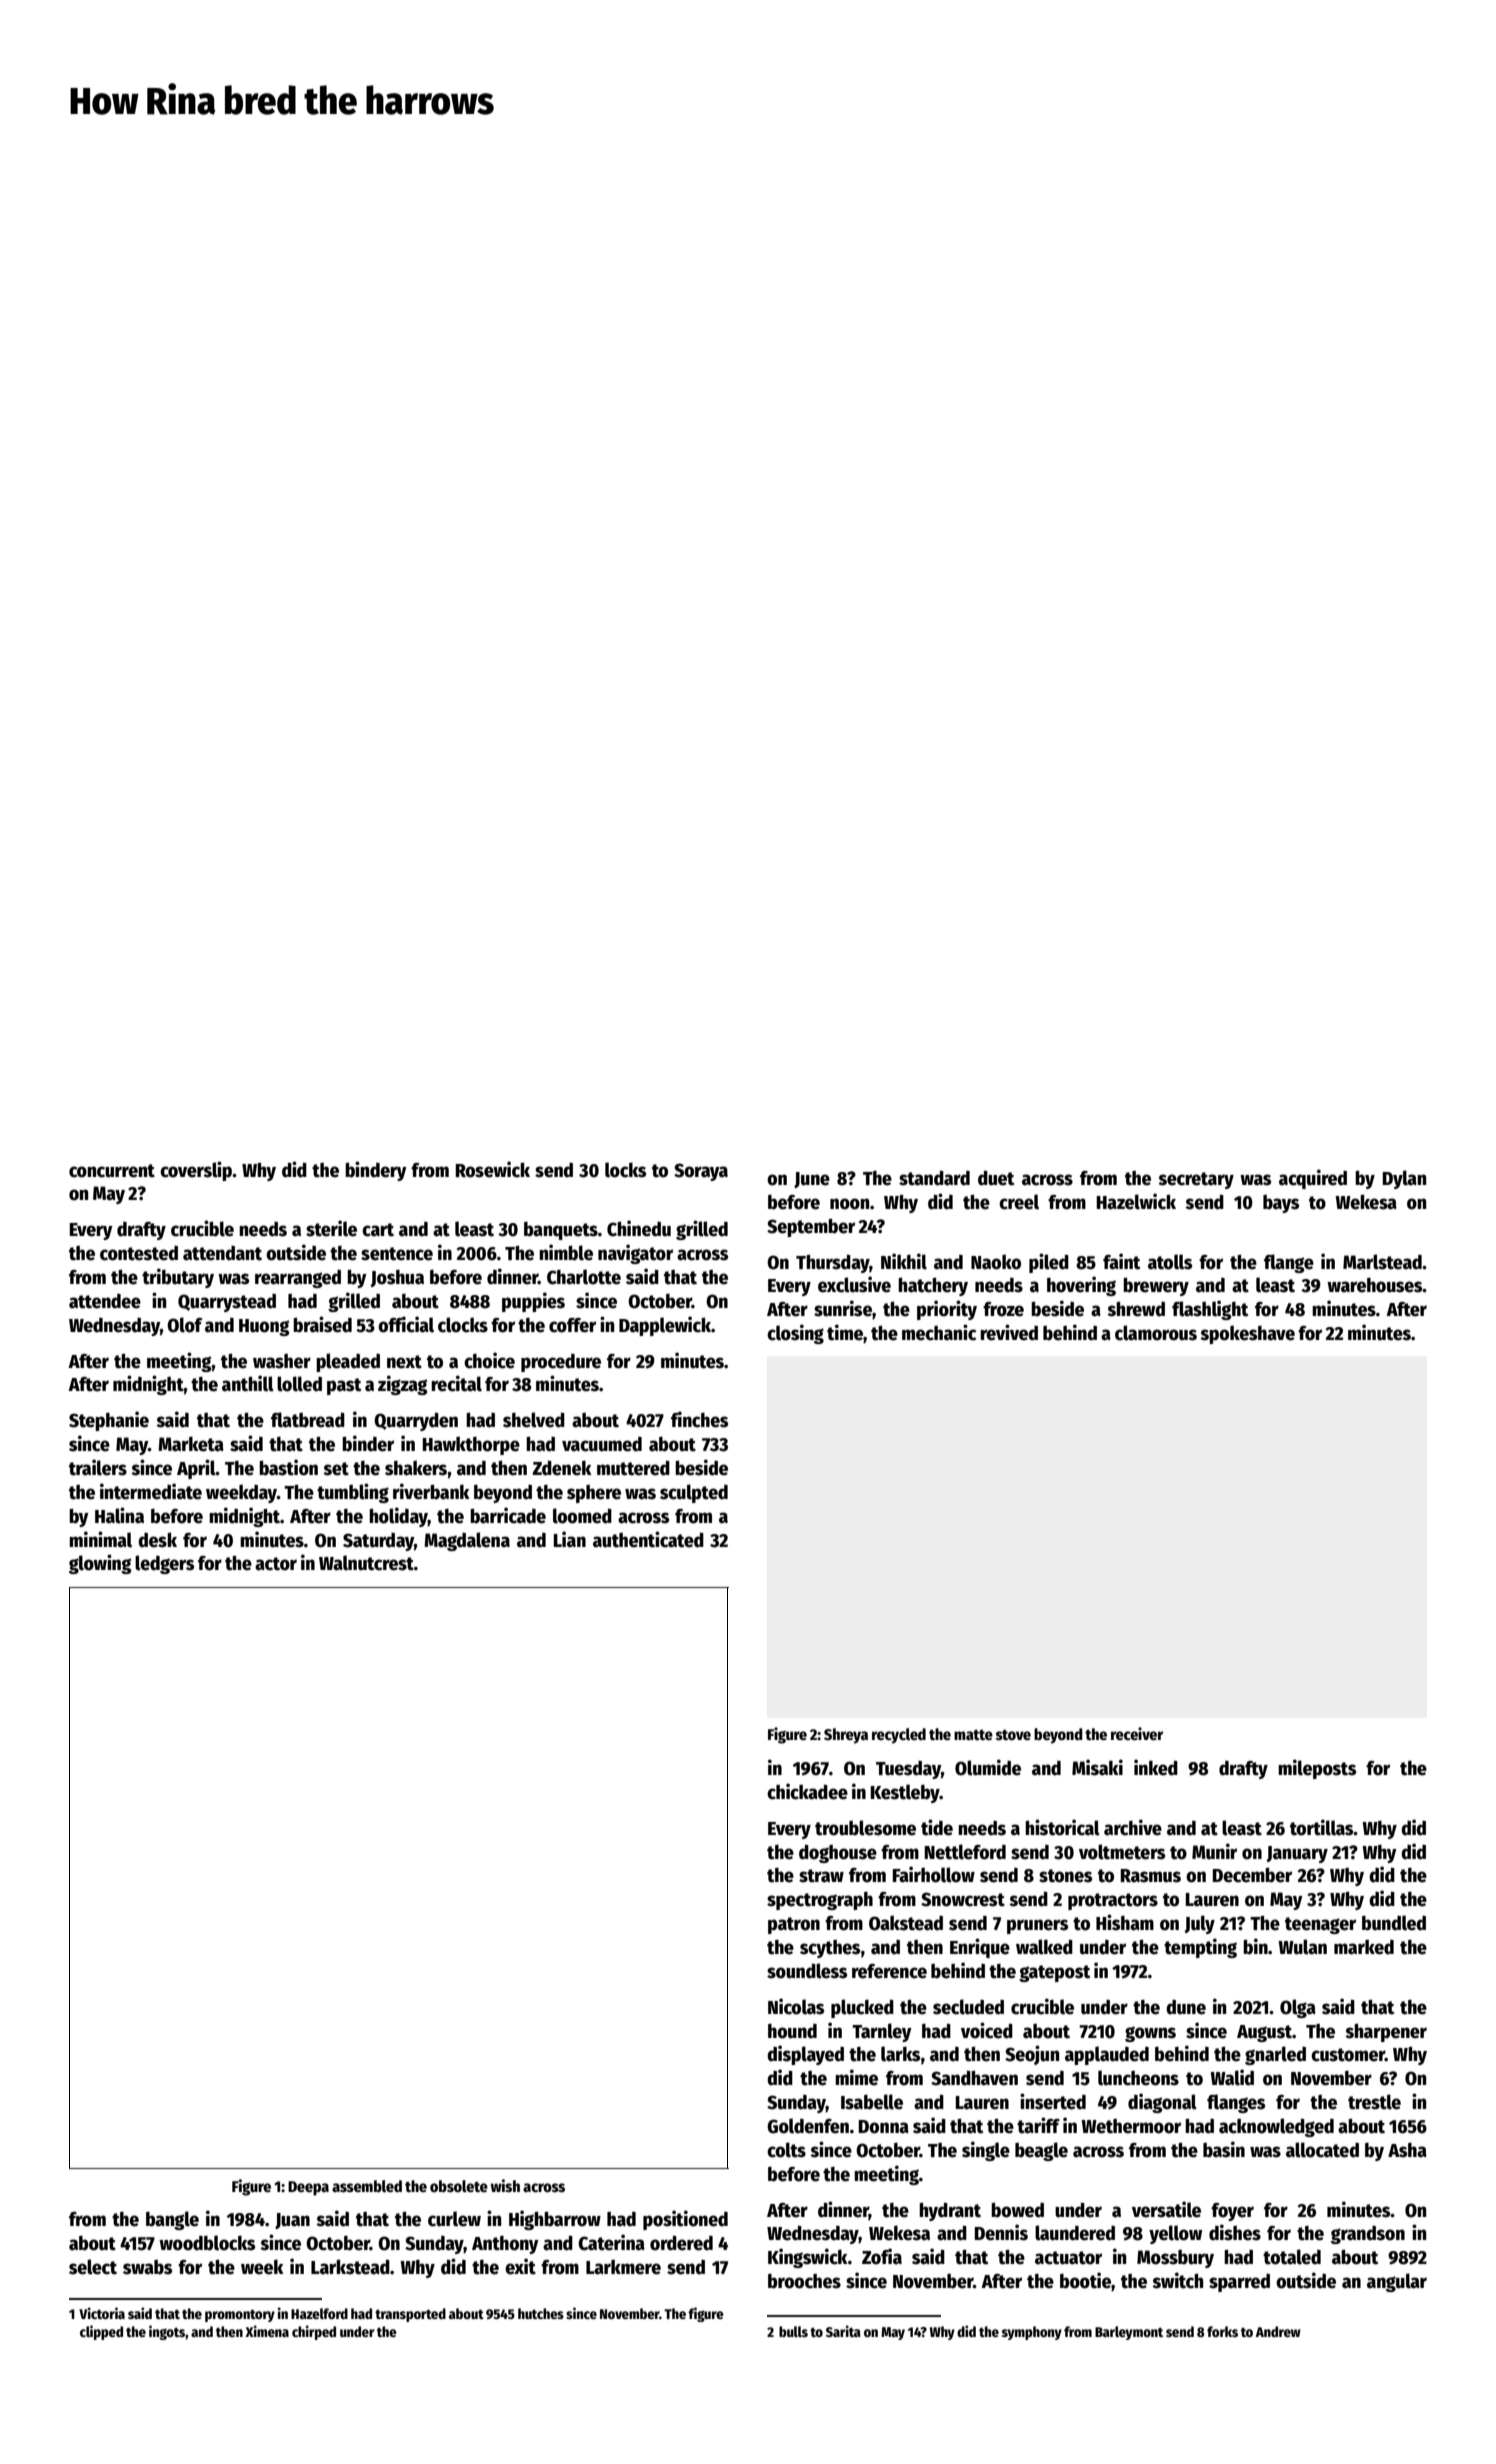 The height and width of the screenshot is (2464, 1496). I want to click on finches, so click(699, 1419).
